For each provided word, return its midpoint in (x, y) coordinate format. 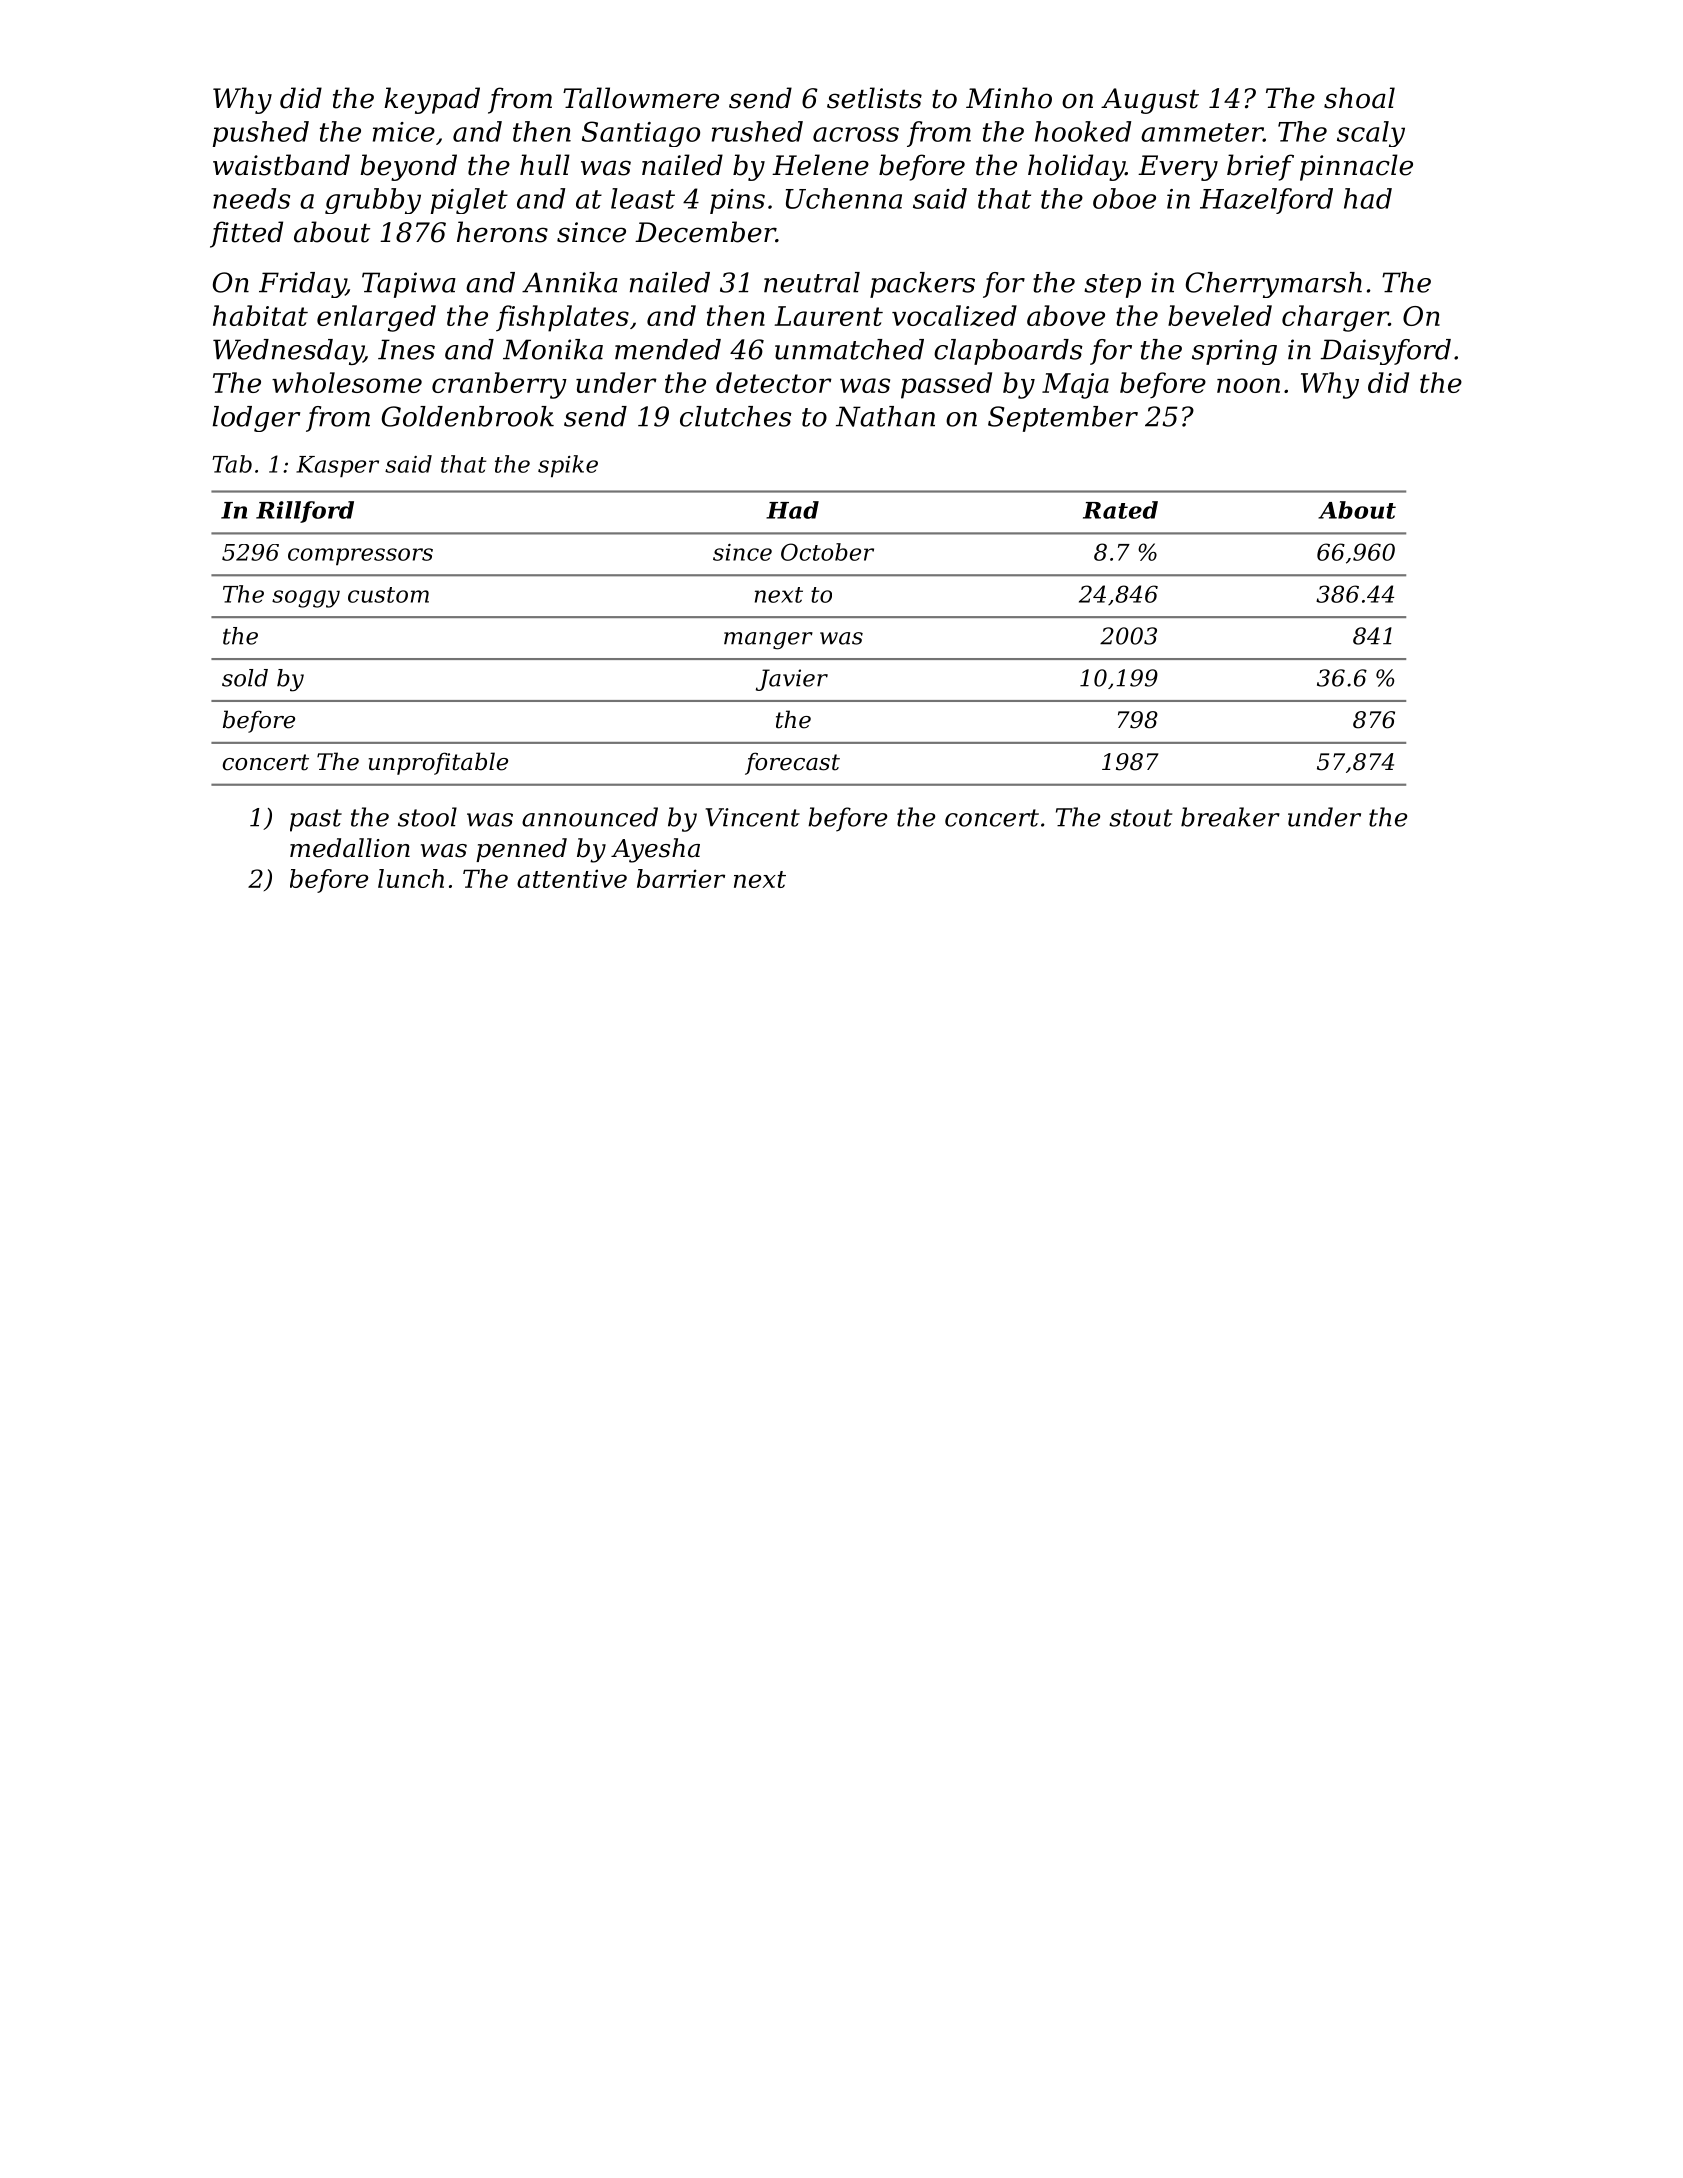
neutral (812, 282)
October (827, 552)
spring (1234, 352)
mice (404, 132)
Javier (792, 680)
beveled (1220, 315)
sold (245, 678)
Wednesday (288, 352)
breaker (1230, 817)
